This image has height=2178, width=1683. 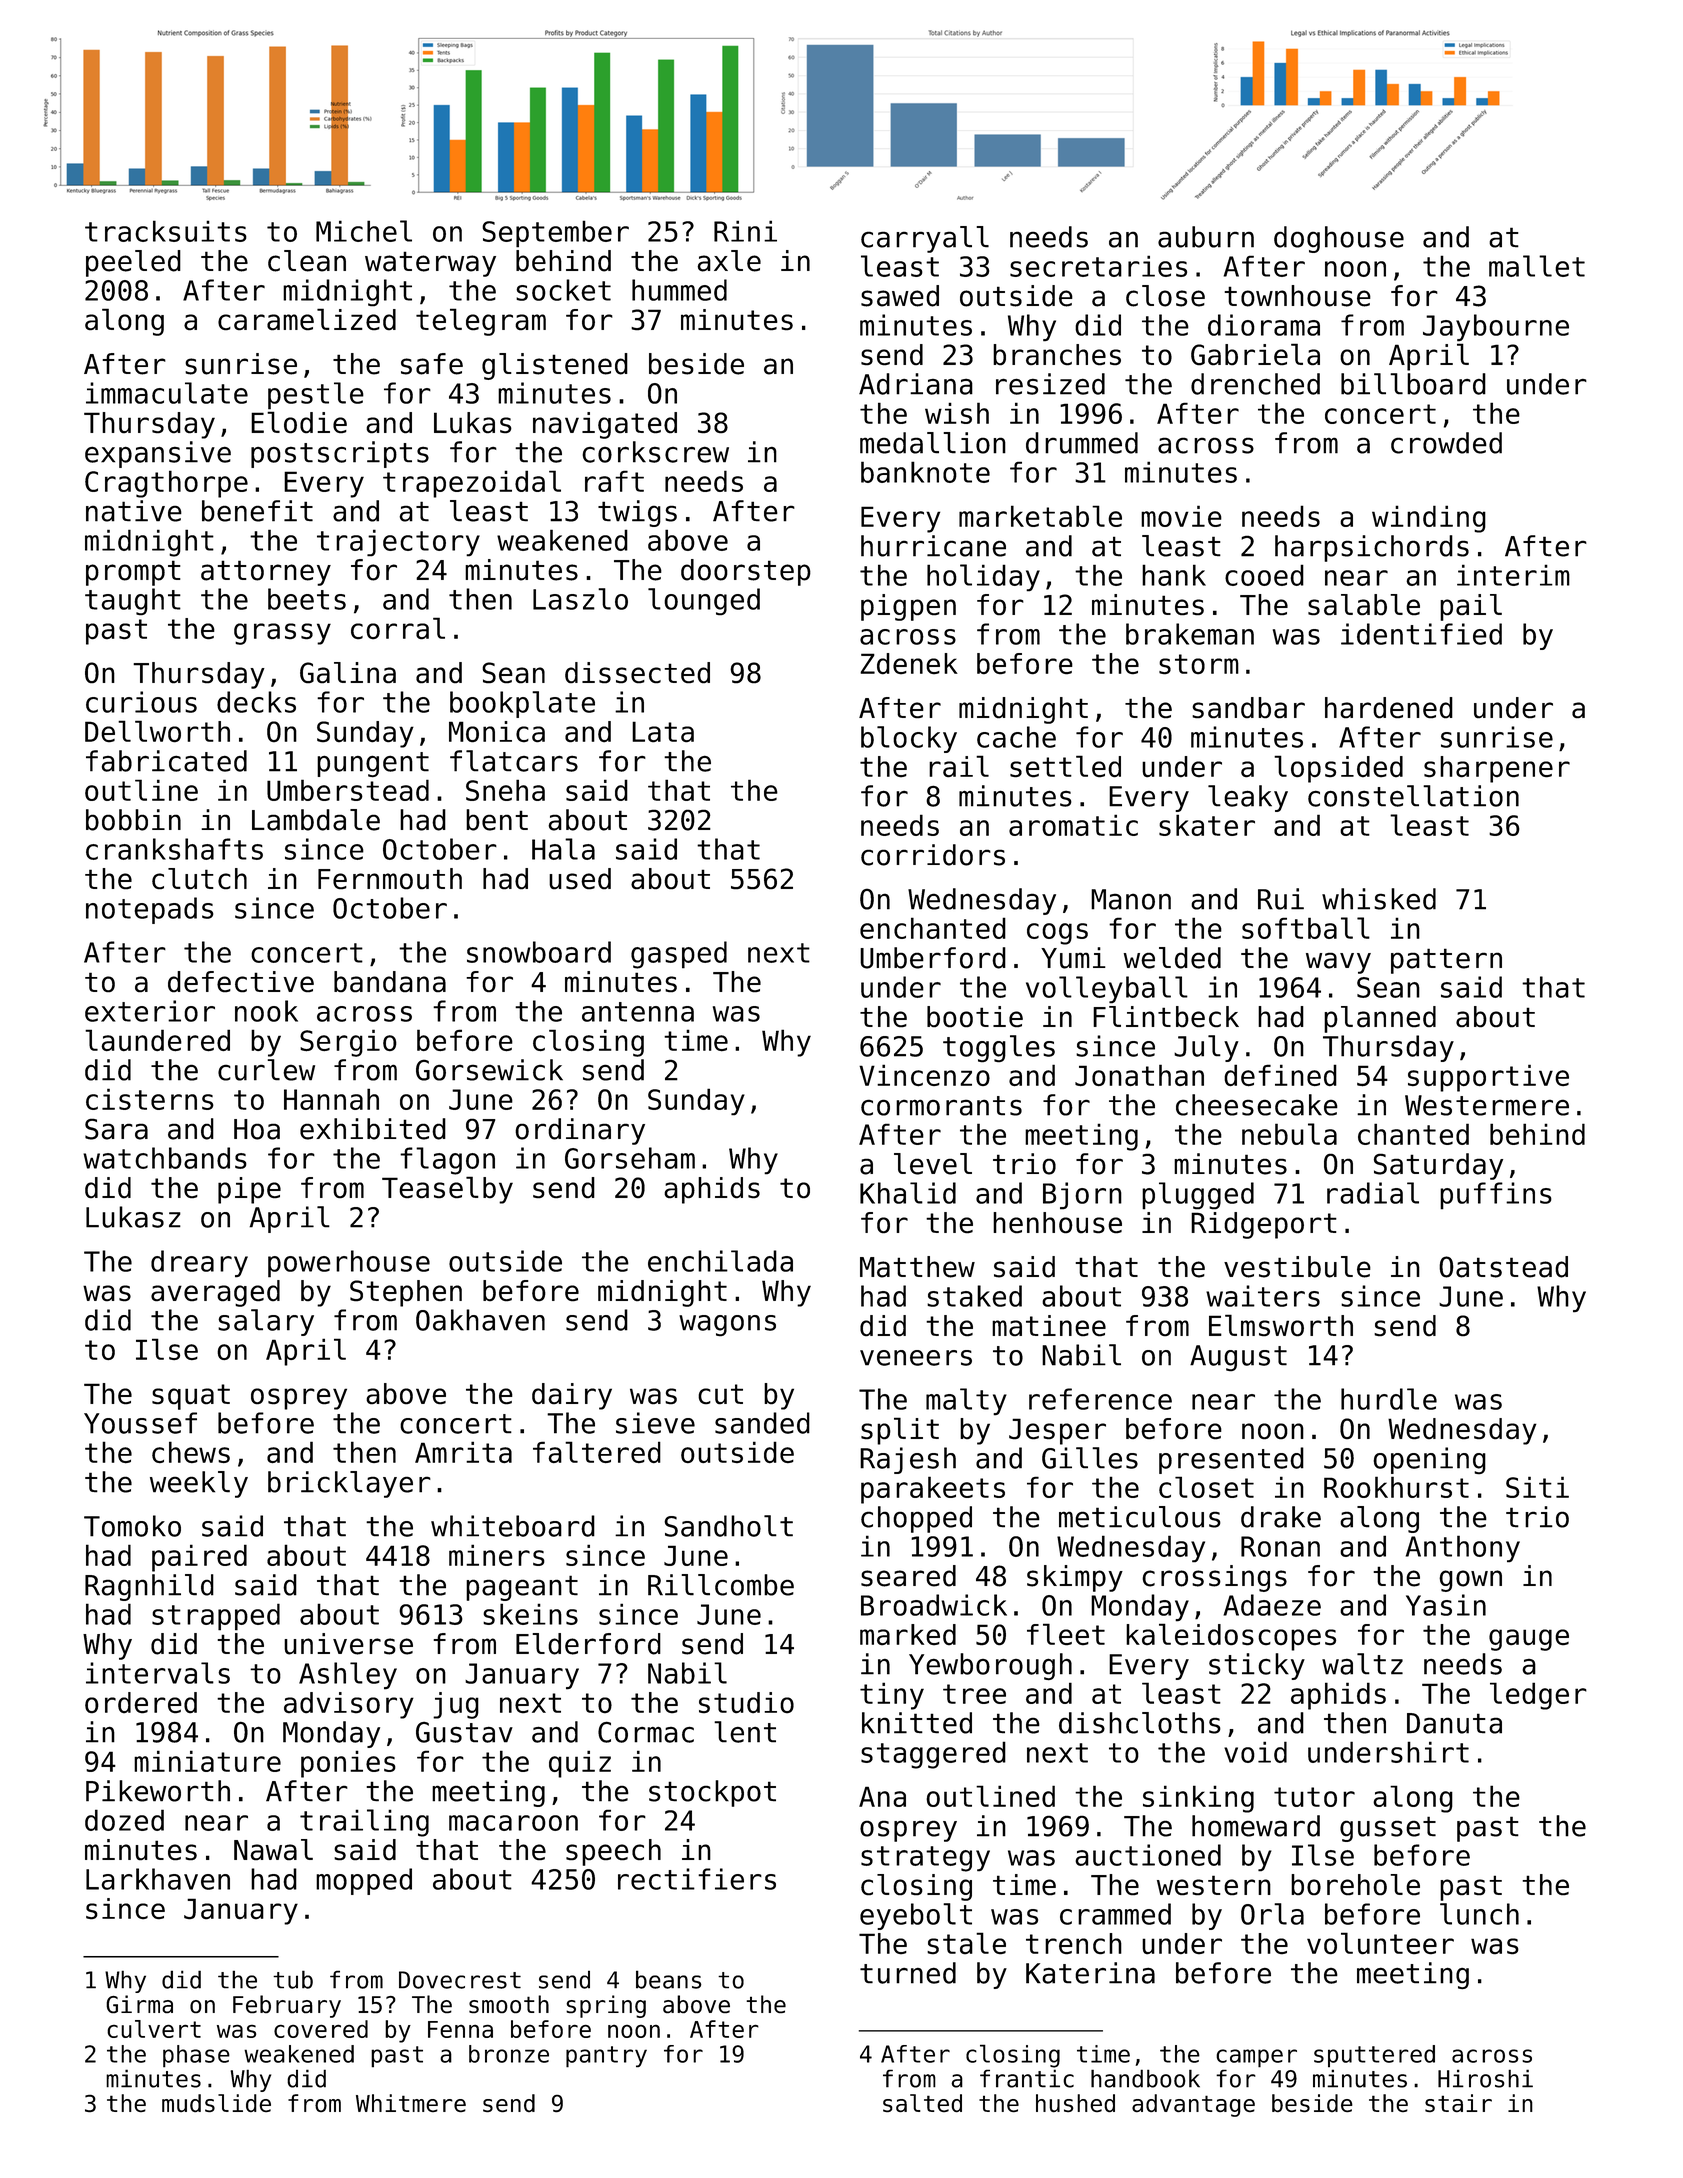 What do you see at coordinates (1148, 1855) in the image?
I see `auctioned` at bounding box center [1148, 1855].
